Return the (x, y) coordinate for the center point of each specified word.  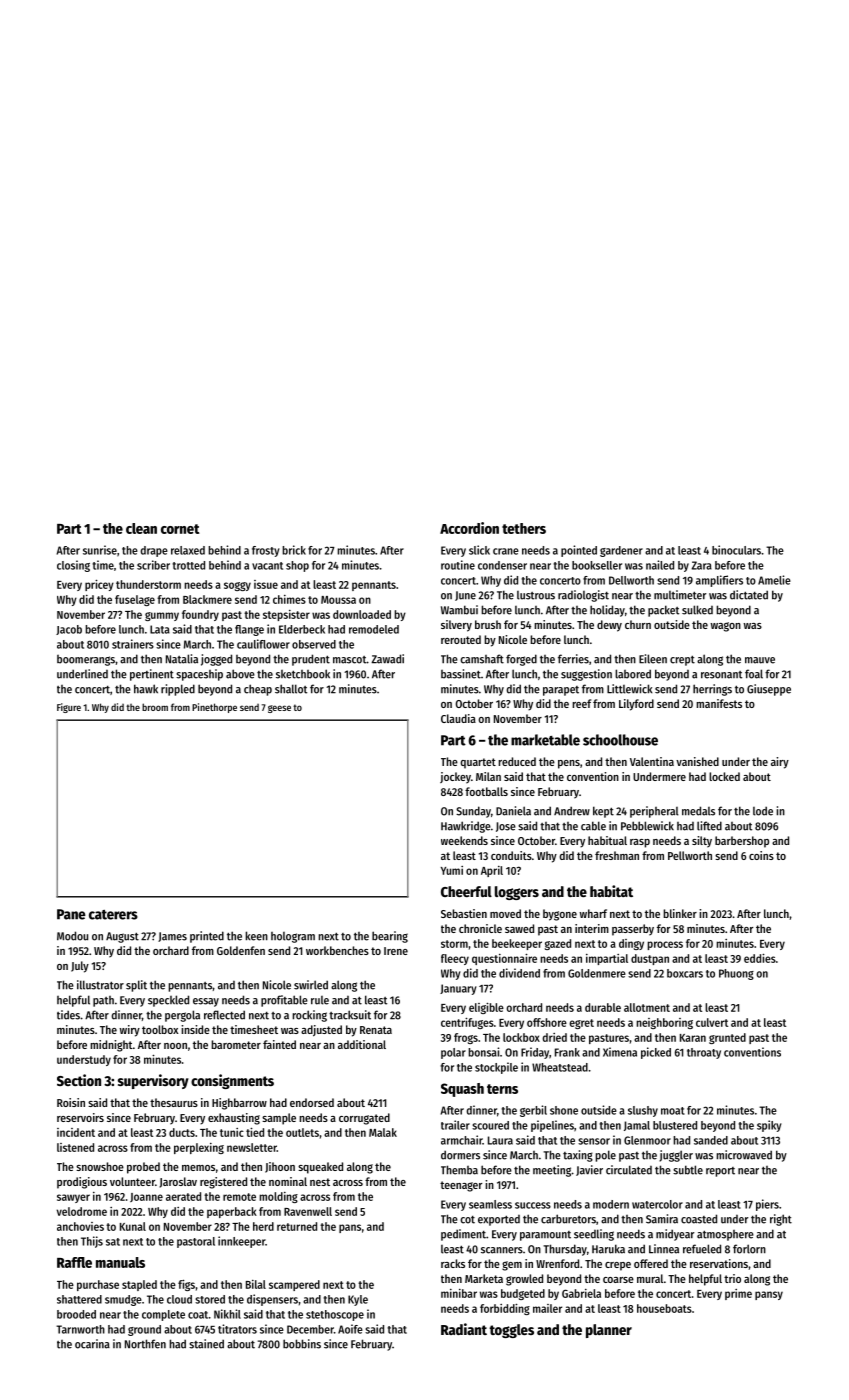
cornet (180, 529)
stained (206, 1344)
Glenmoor (647, 1140)
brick (294, 550)
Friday (535, 1053)
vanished (697, 761)
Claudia (458, 718)
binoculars (736, 550)
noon (175, 1046)
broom (155, 707)
